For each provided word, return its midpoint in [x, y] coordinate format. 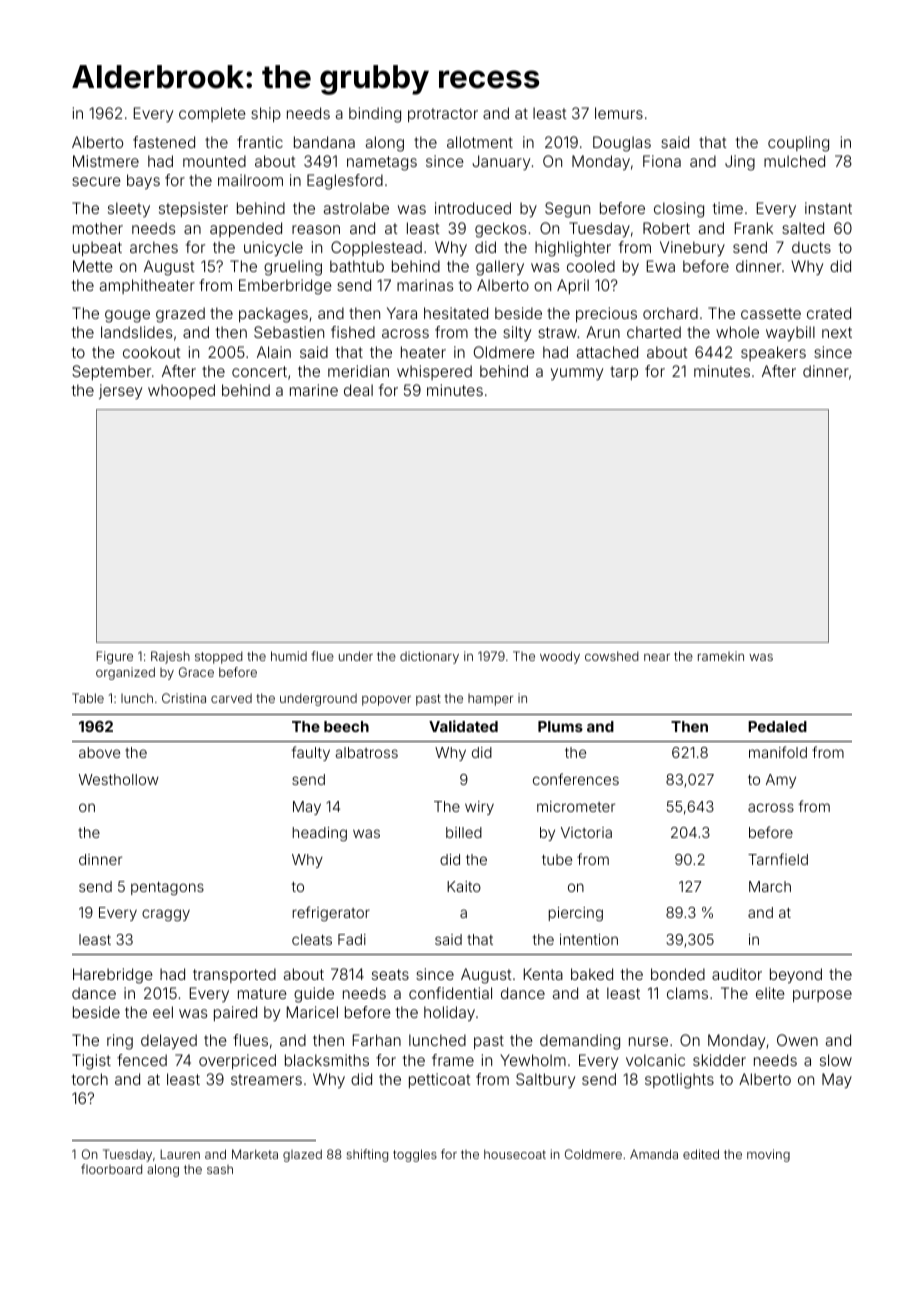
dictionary [429, 657]
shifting [367, 1155]
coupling [798, 144]
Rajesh [170, 657]
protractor [443, 115]
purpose [822, 996]
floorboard [111, 1169]
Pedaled [777, 726]
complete [212, 114]
